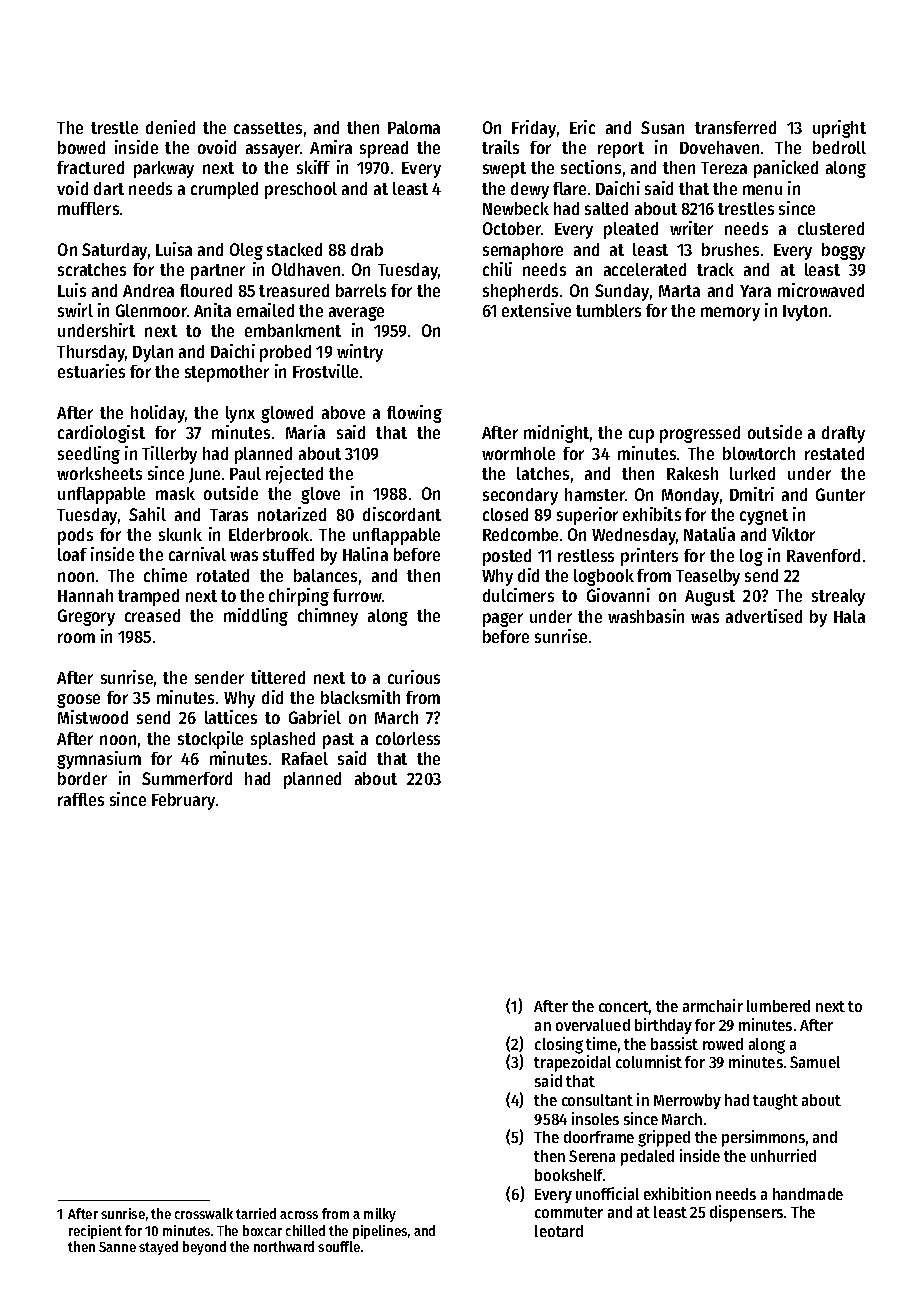  I want to click on discordant, so click(402, 514).
